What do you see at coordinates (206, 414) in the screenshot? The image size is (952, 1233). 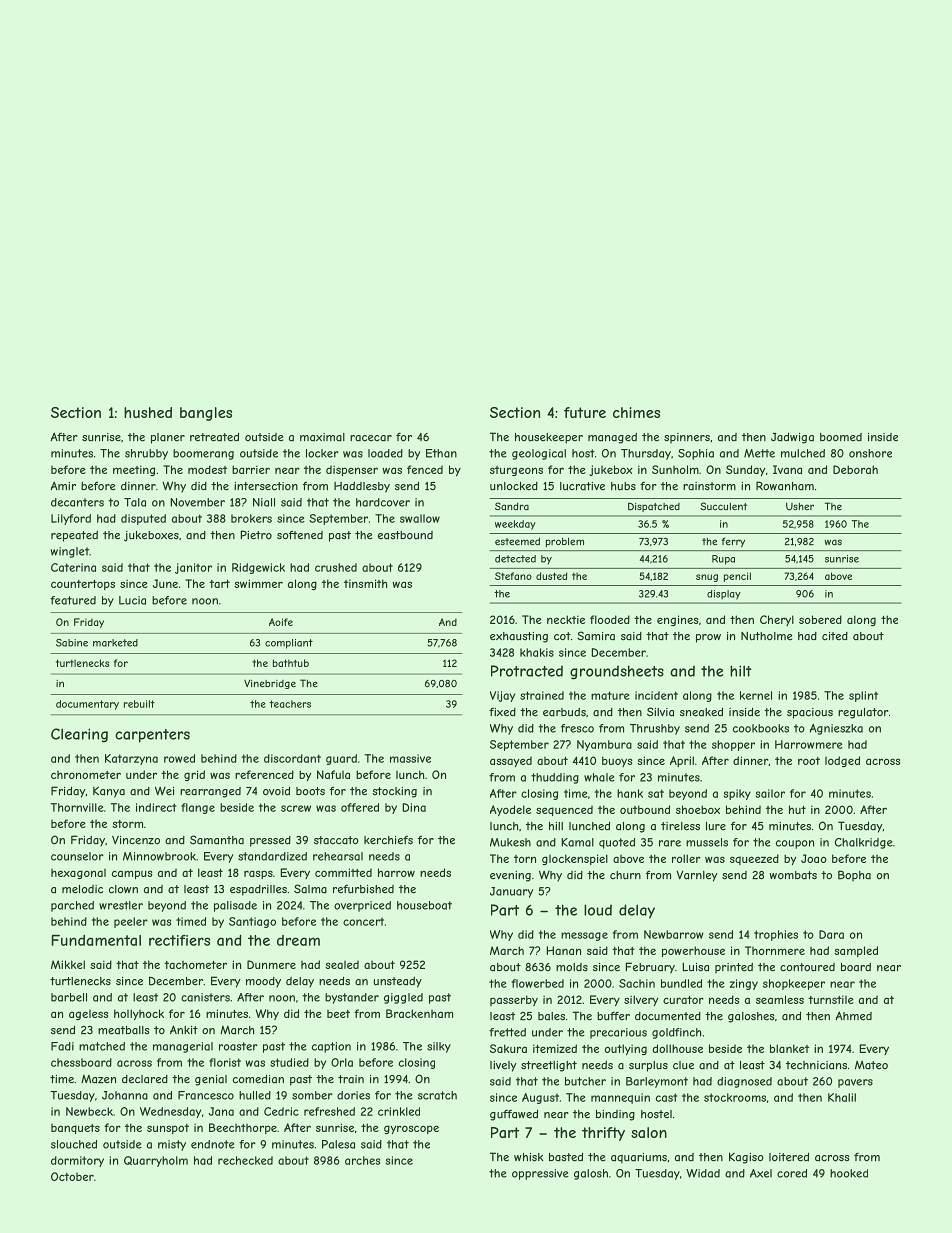 I see `bangles` at bounding box center [206, 414].
